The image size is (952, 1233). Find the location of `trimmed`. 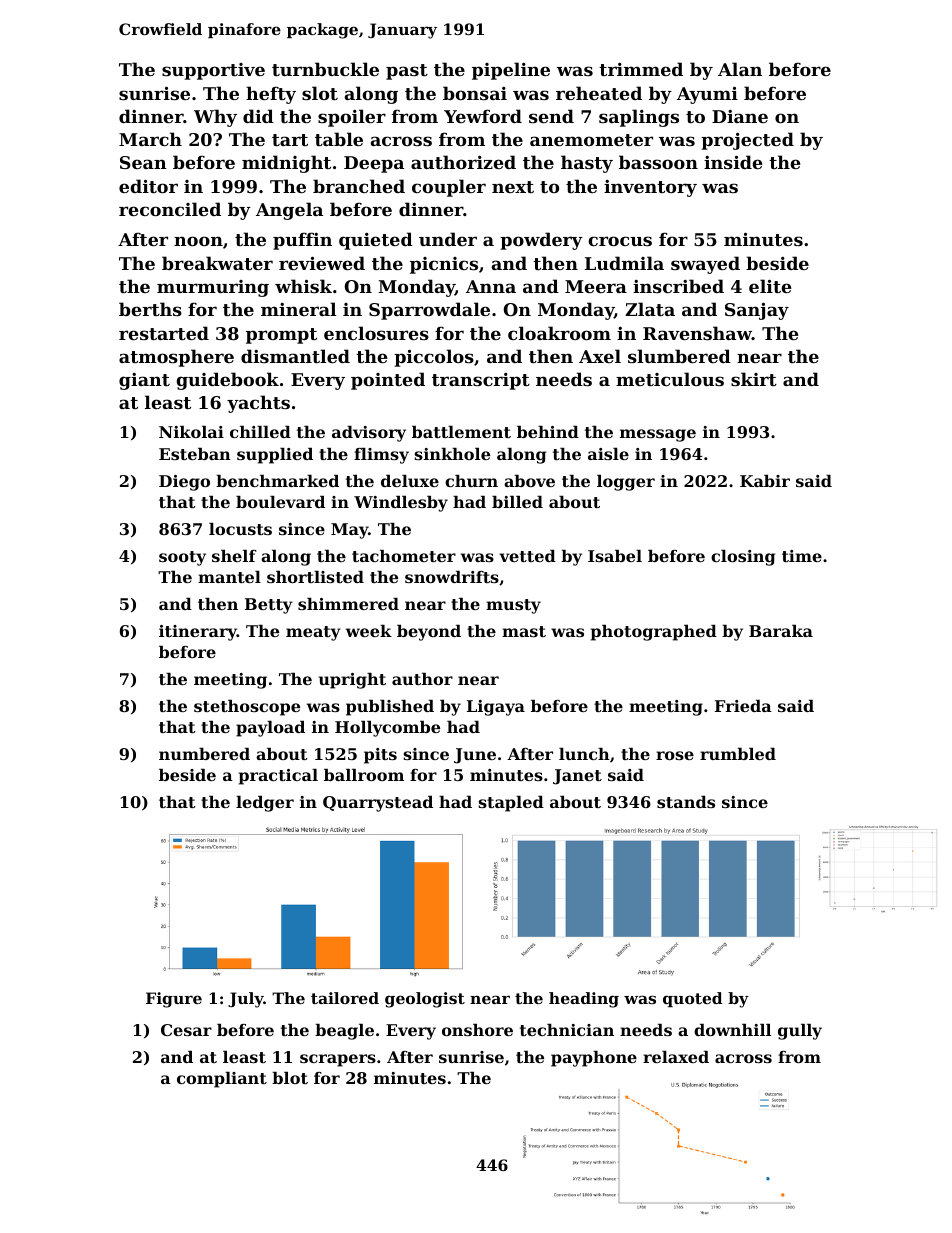

trimmed is located at coordinates (641, 69).
